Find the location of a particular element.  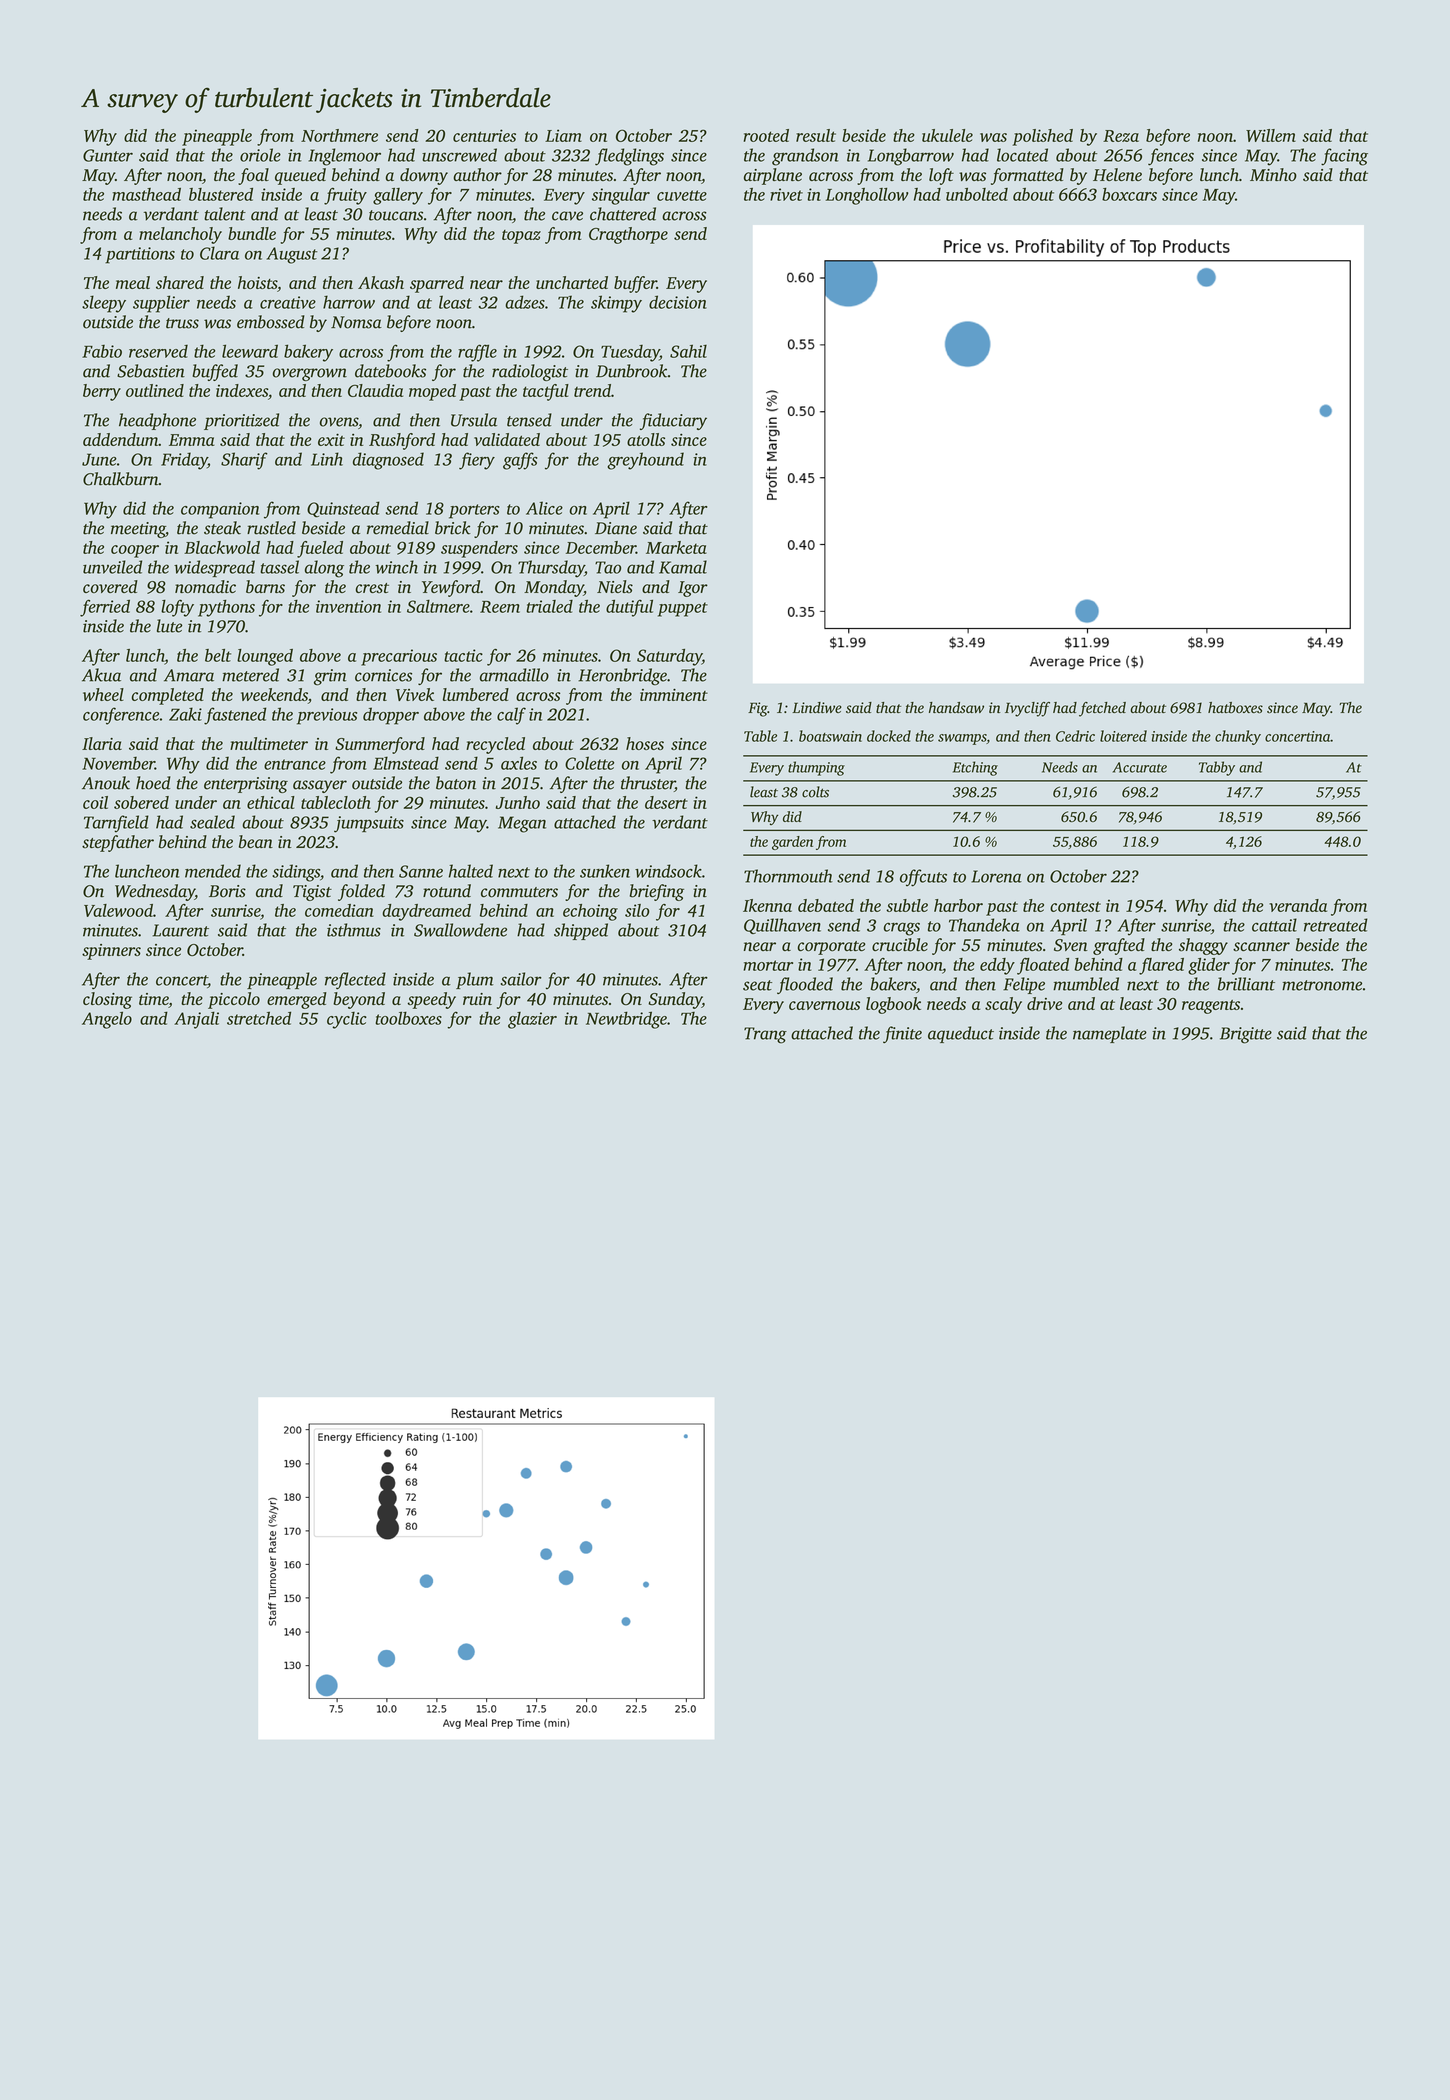

hatboxes is located at coordinates (1235, 708).
